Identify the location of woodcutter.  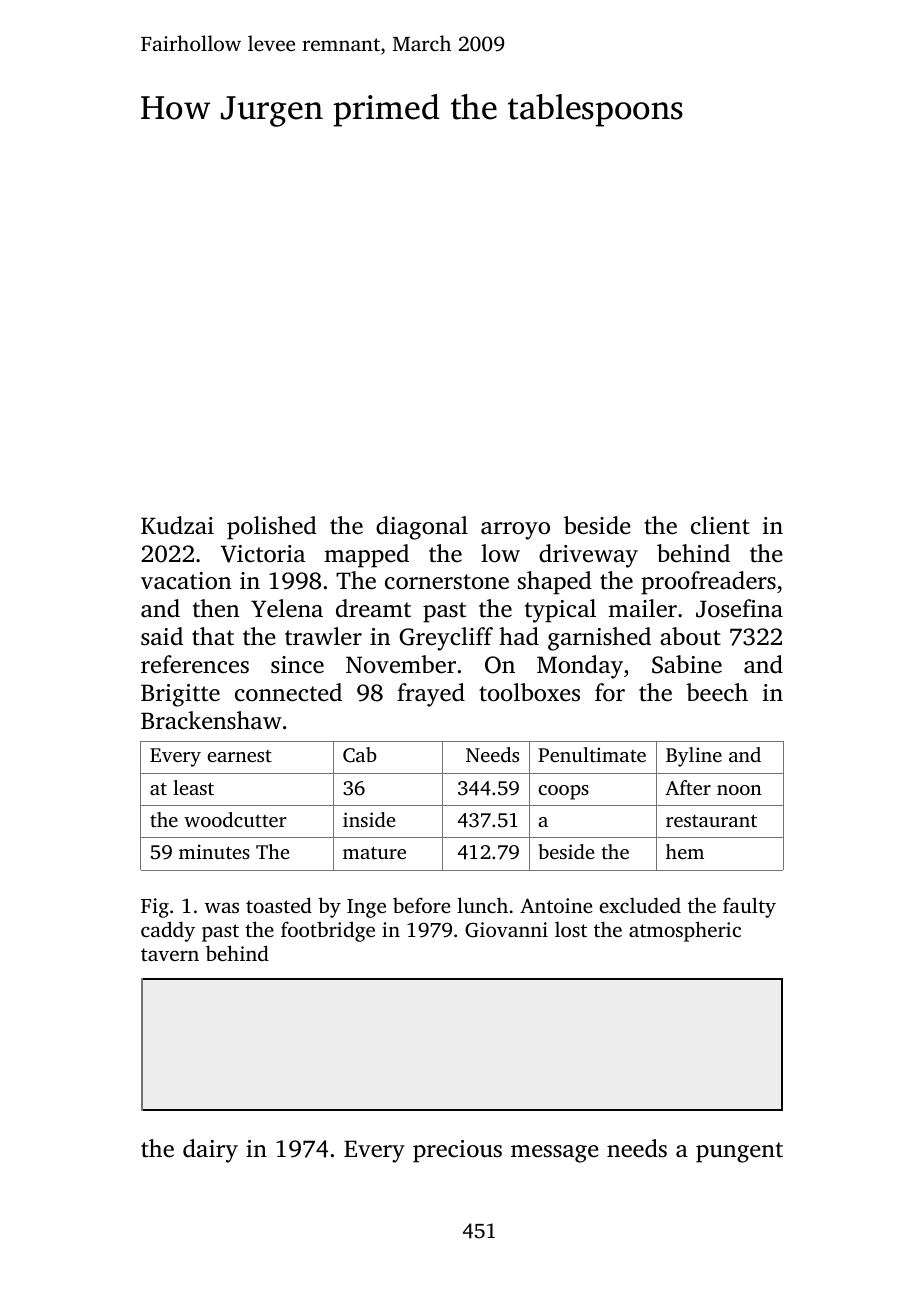
(235, 819).
